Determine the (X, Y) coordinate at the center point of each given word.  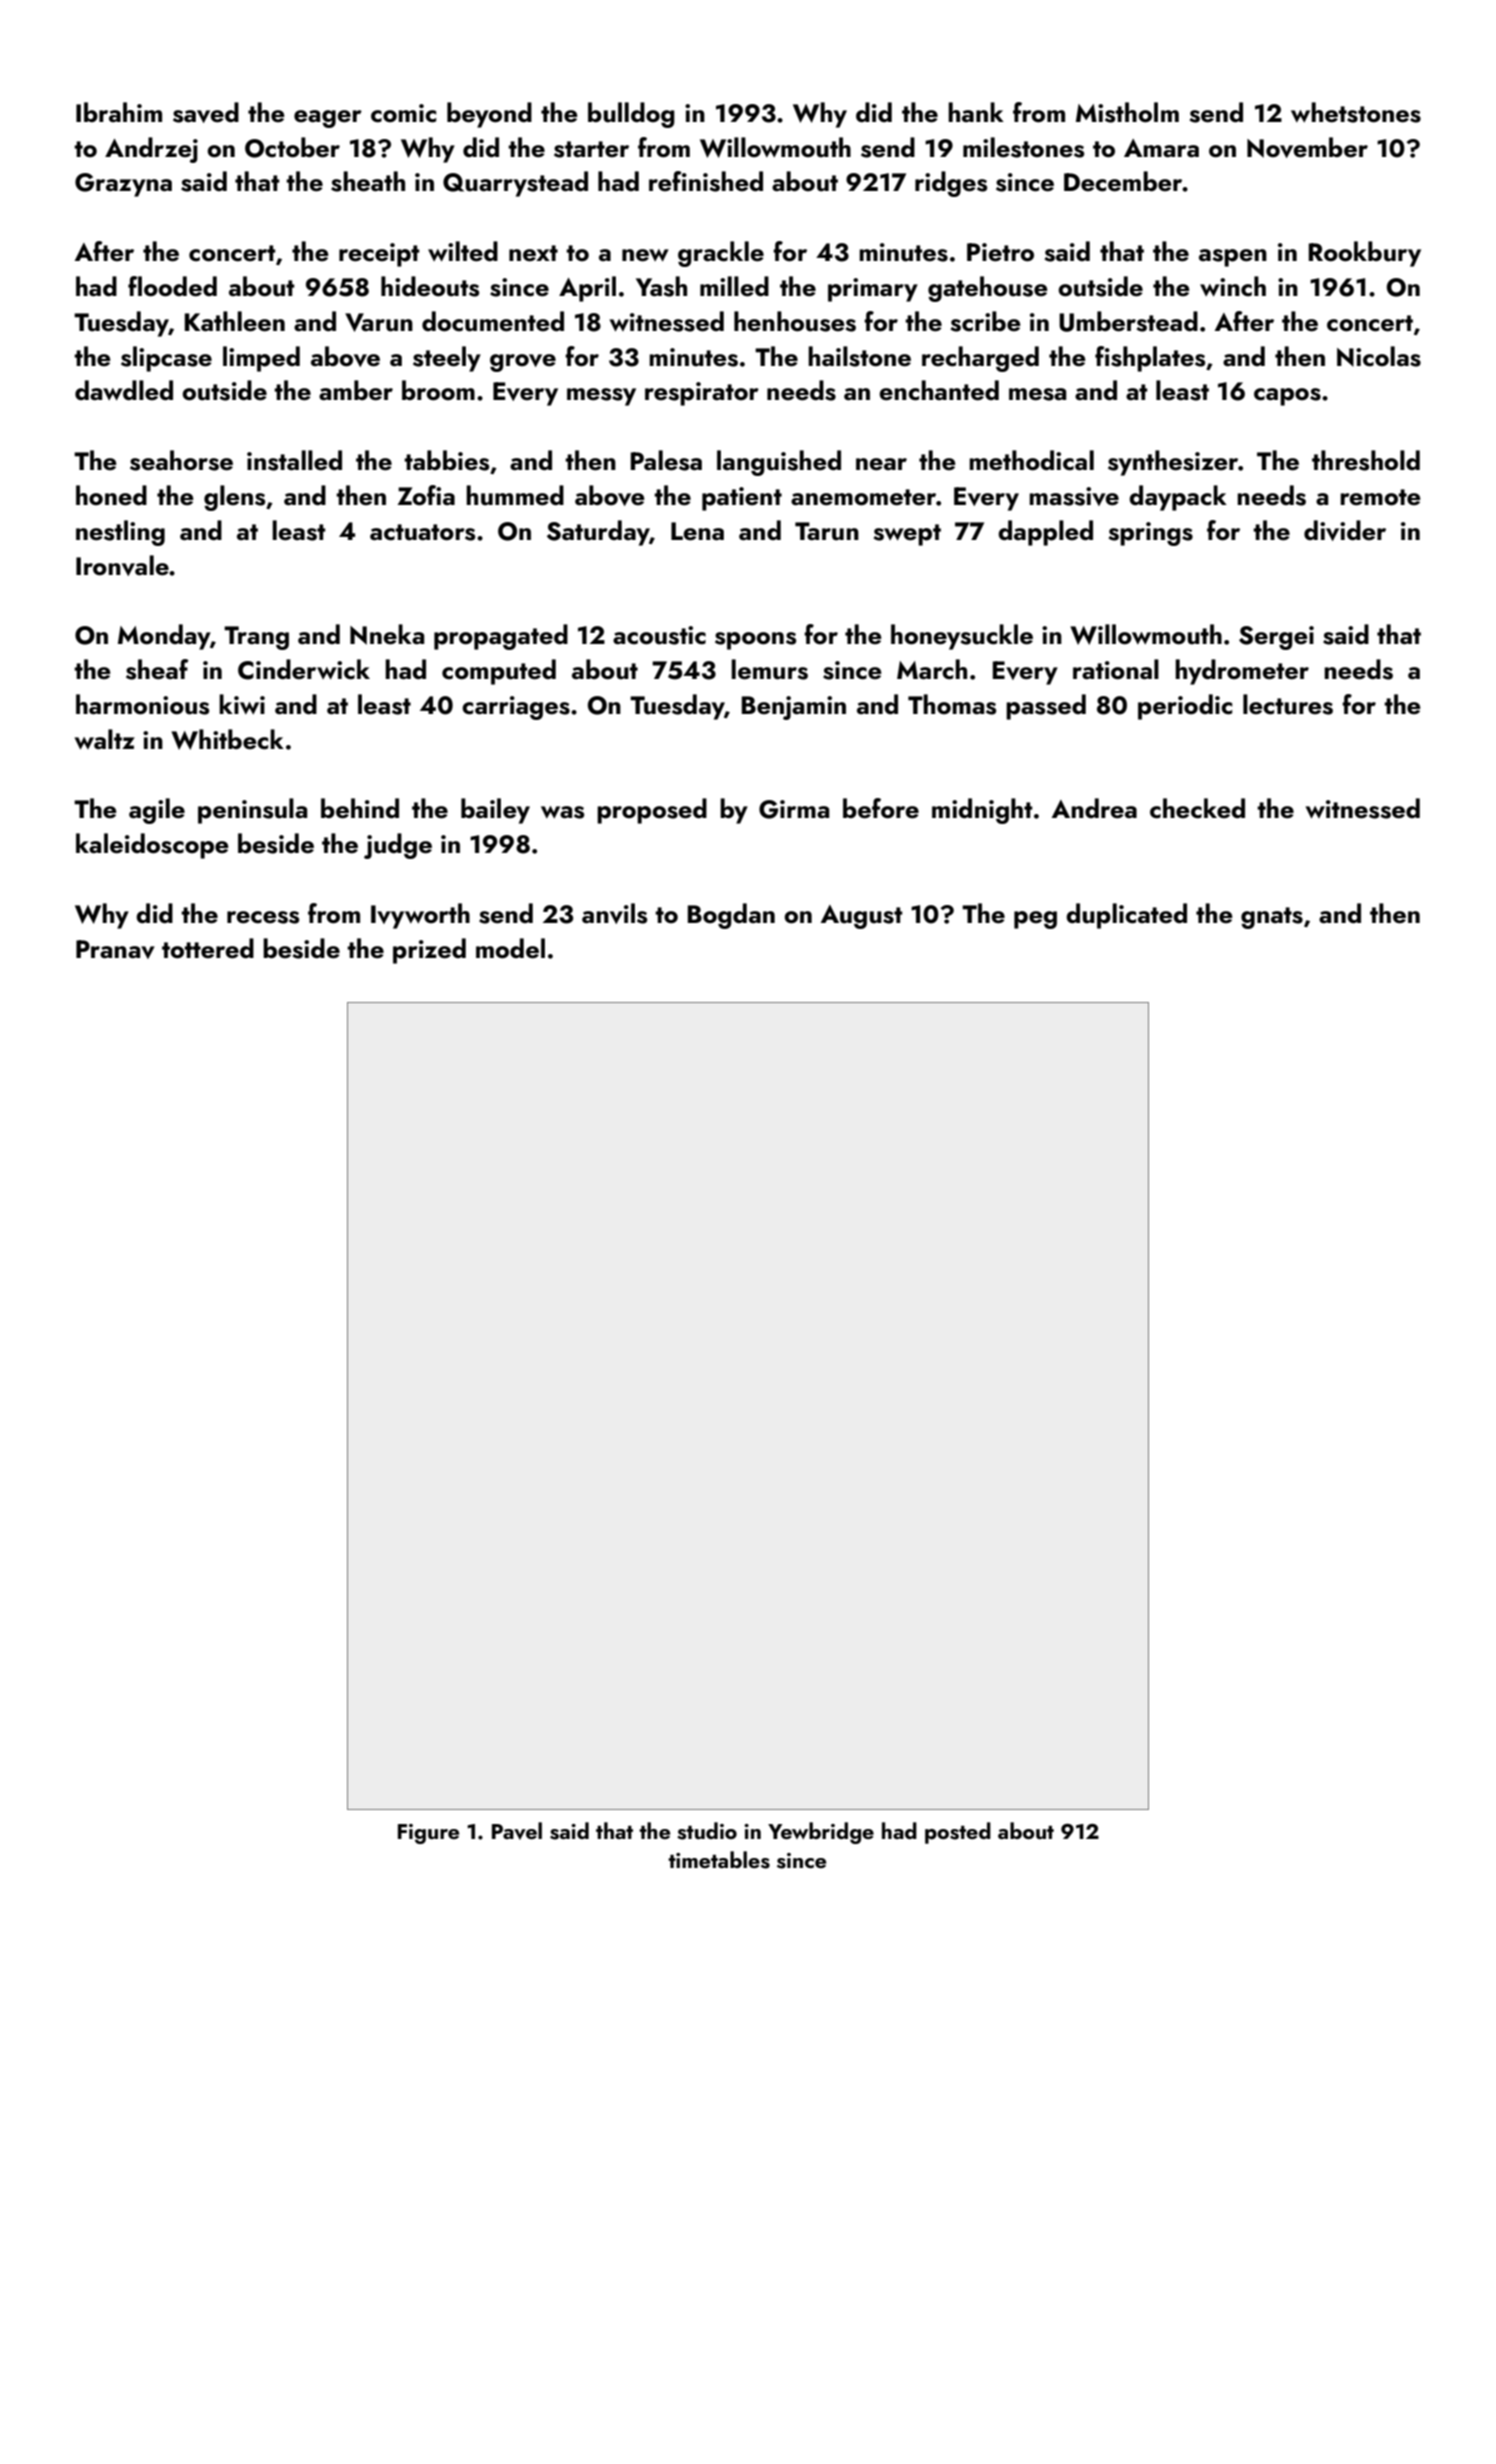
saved (206, 112)
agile (157, 811)
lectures (1288, 704)
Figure (428, 1834)
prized (429, 951)
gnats (1272, 918)
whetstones (1356, 112)
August (862, 917)
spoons (755, 641)
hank (976, 112)
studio (707, 1831)
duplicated (1126, 916)
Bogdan (731, 916)
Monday (164, 637)
